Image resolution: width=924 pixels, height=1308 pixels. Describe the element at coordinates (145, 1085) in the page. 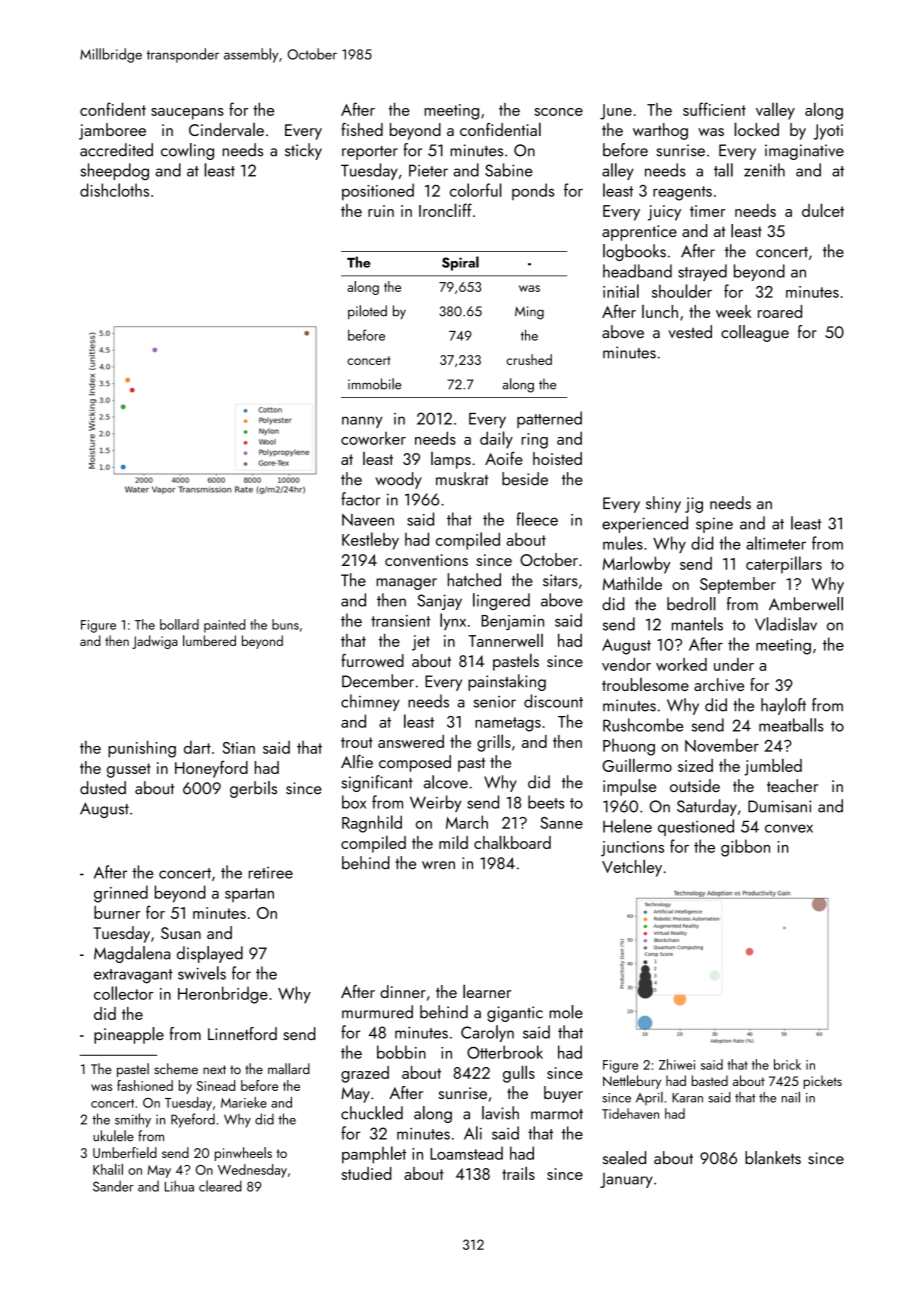

I see `fashioned` at that location.
